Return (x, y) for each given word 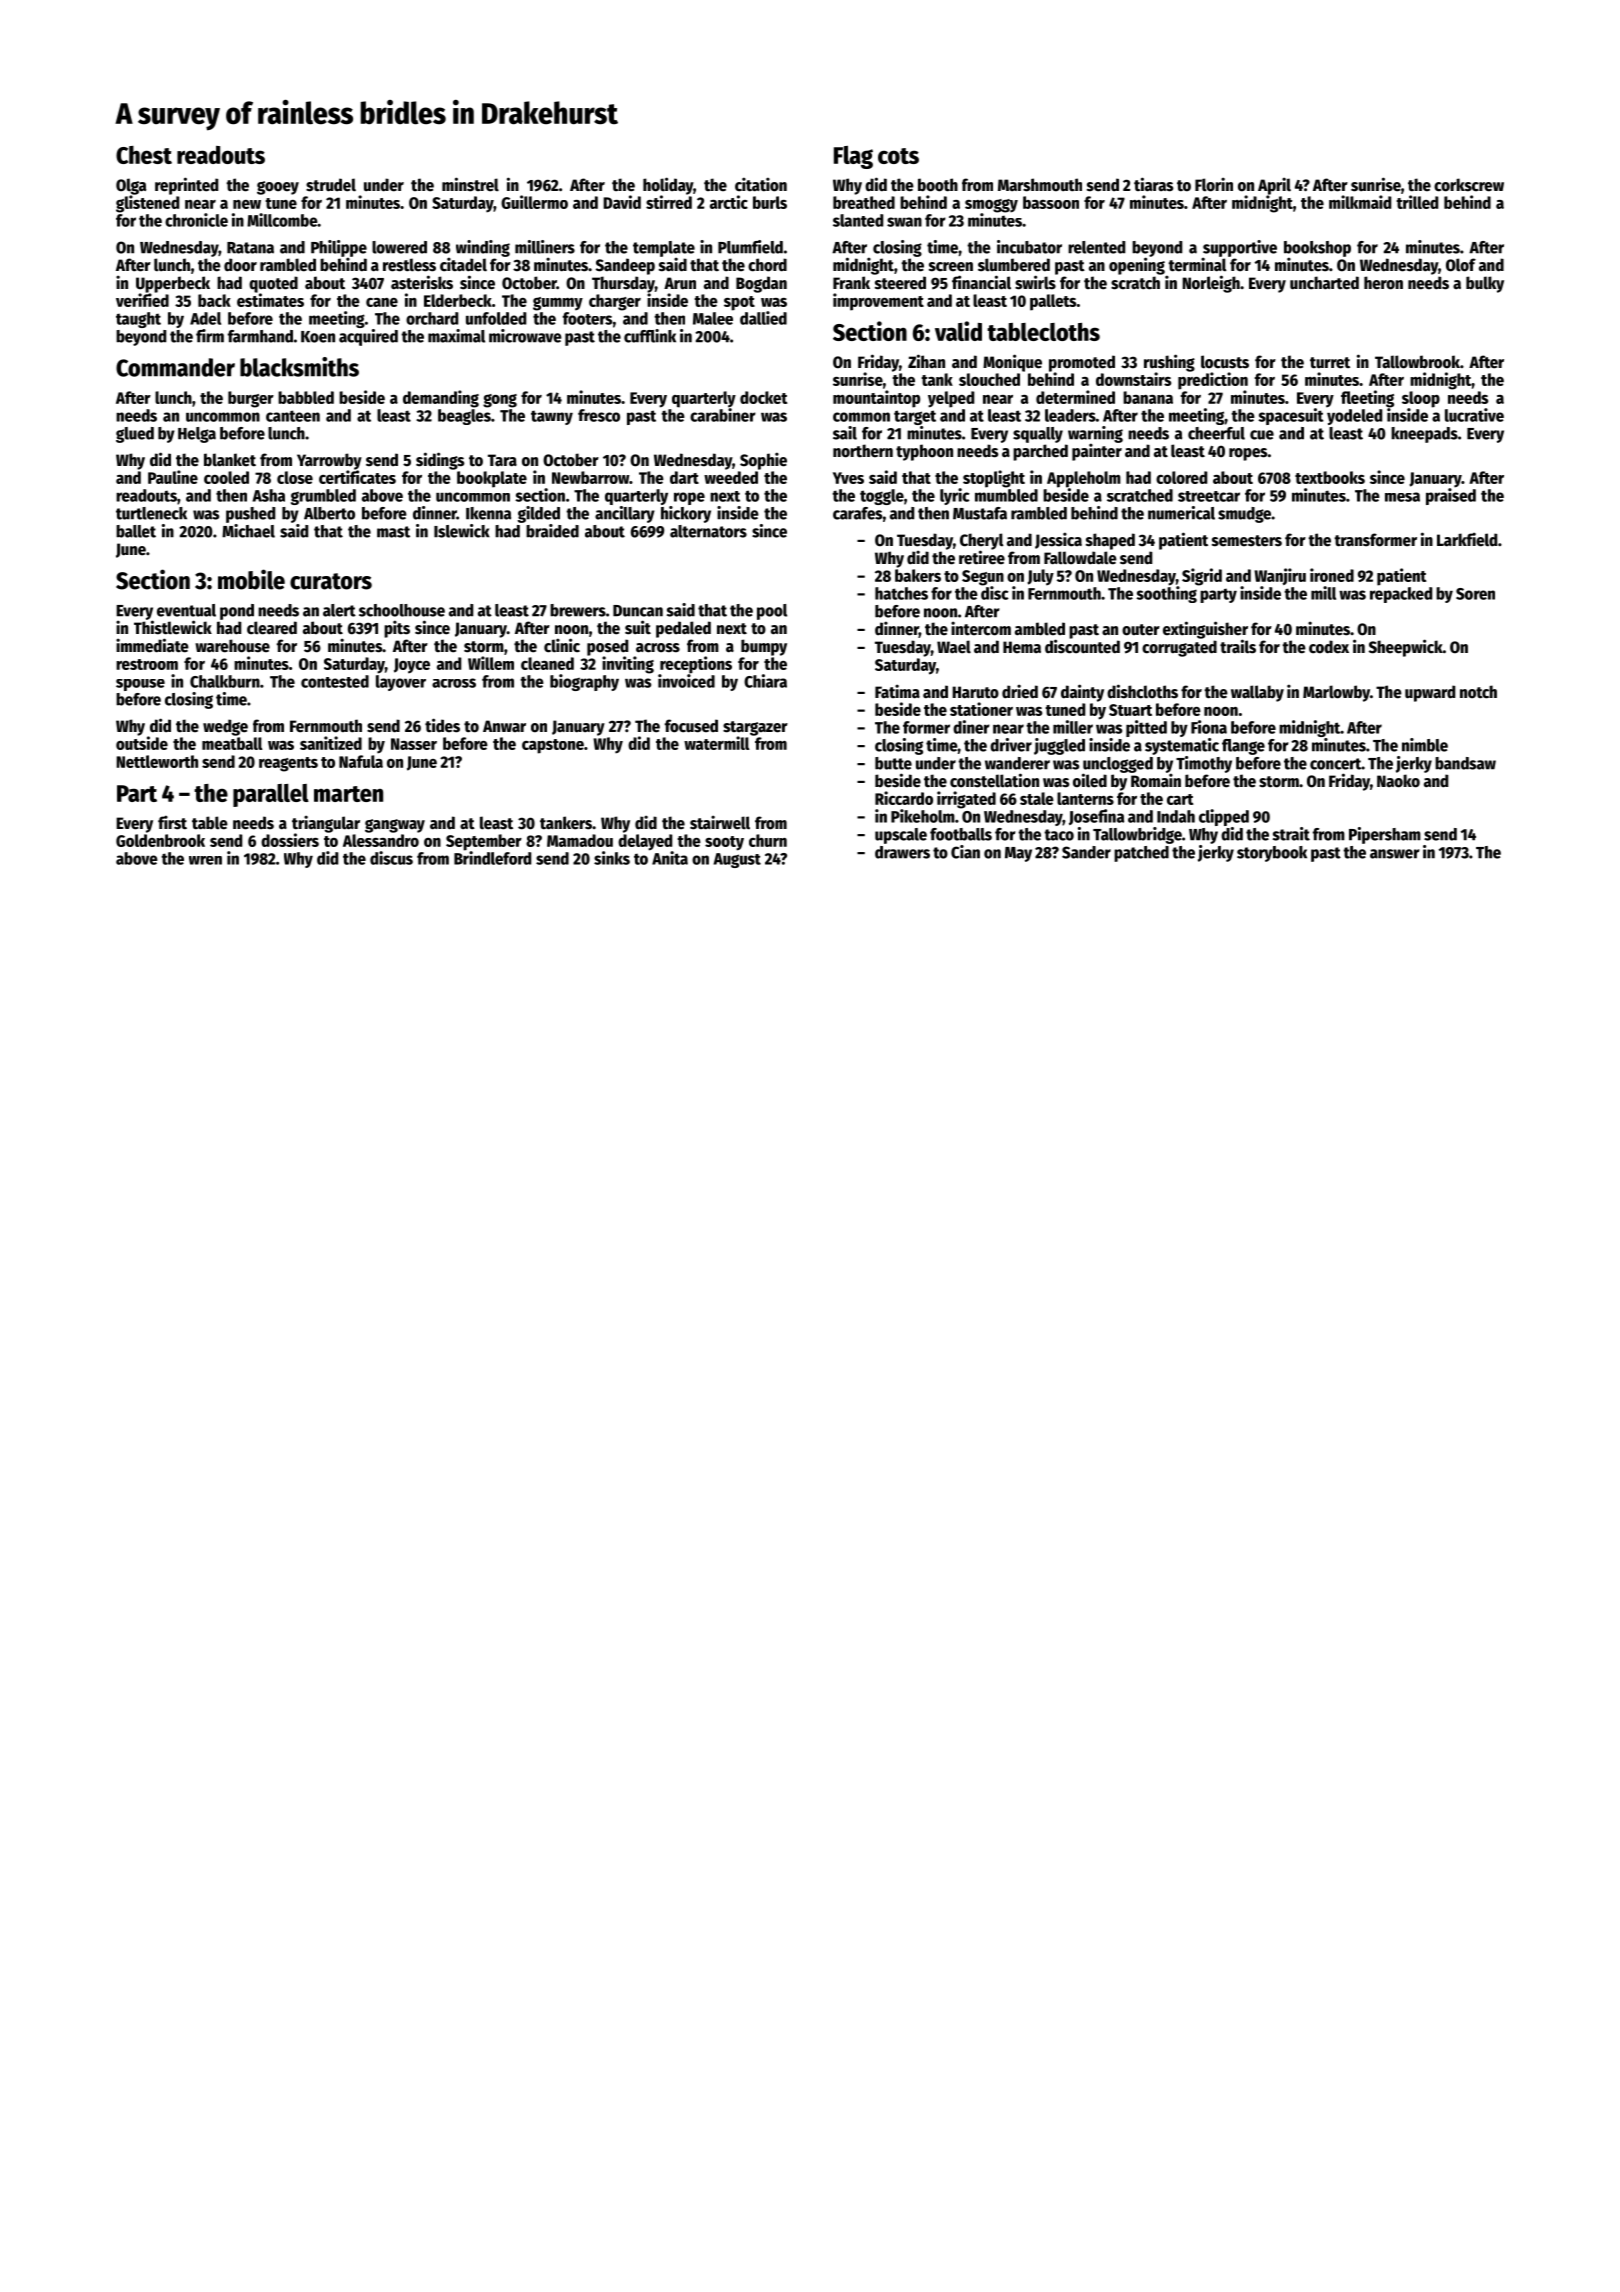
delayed (645, 842)
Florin (1214, 184)
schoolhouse (402, 610)
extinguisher (1205, 630)
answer (1395, 854)
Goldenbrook (160, 840)
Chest (144, 155)
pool (772, 612)
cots (898, 156)
